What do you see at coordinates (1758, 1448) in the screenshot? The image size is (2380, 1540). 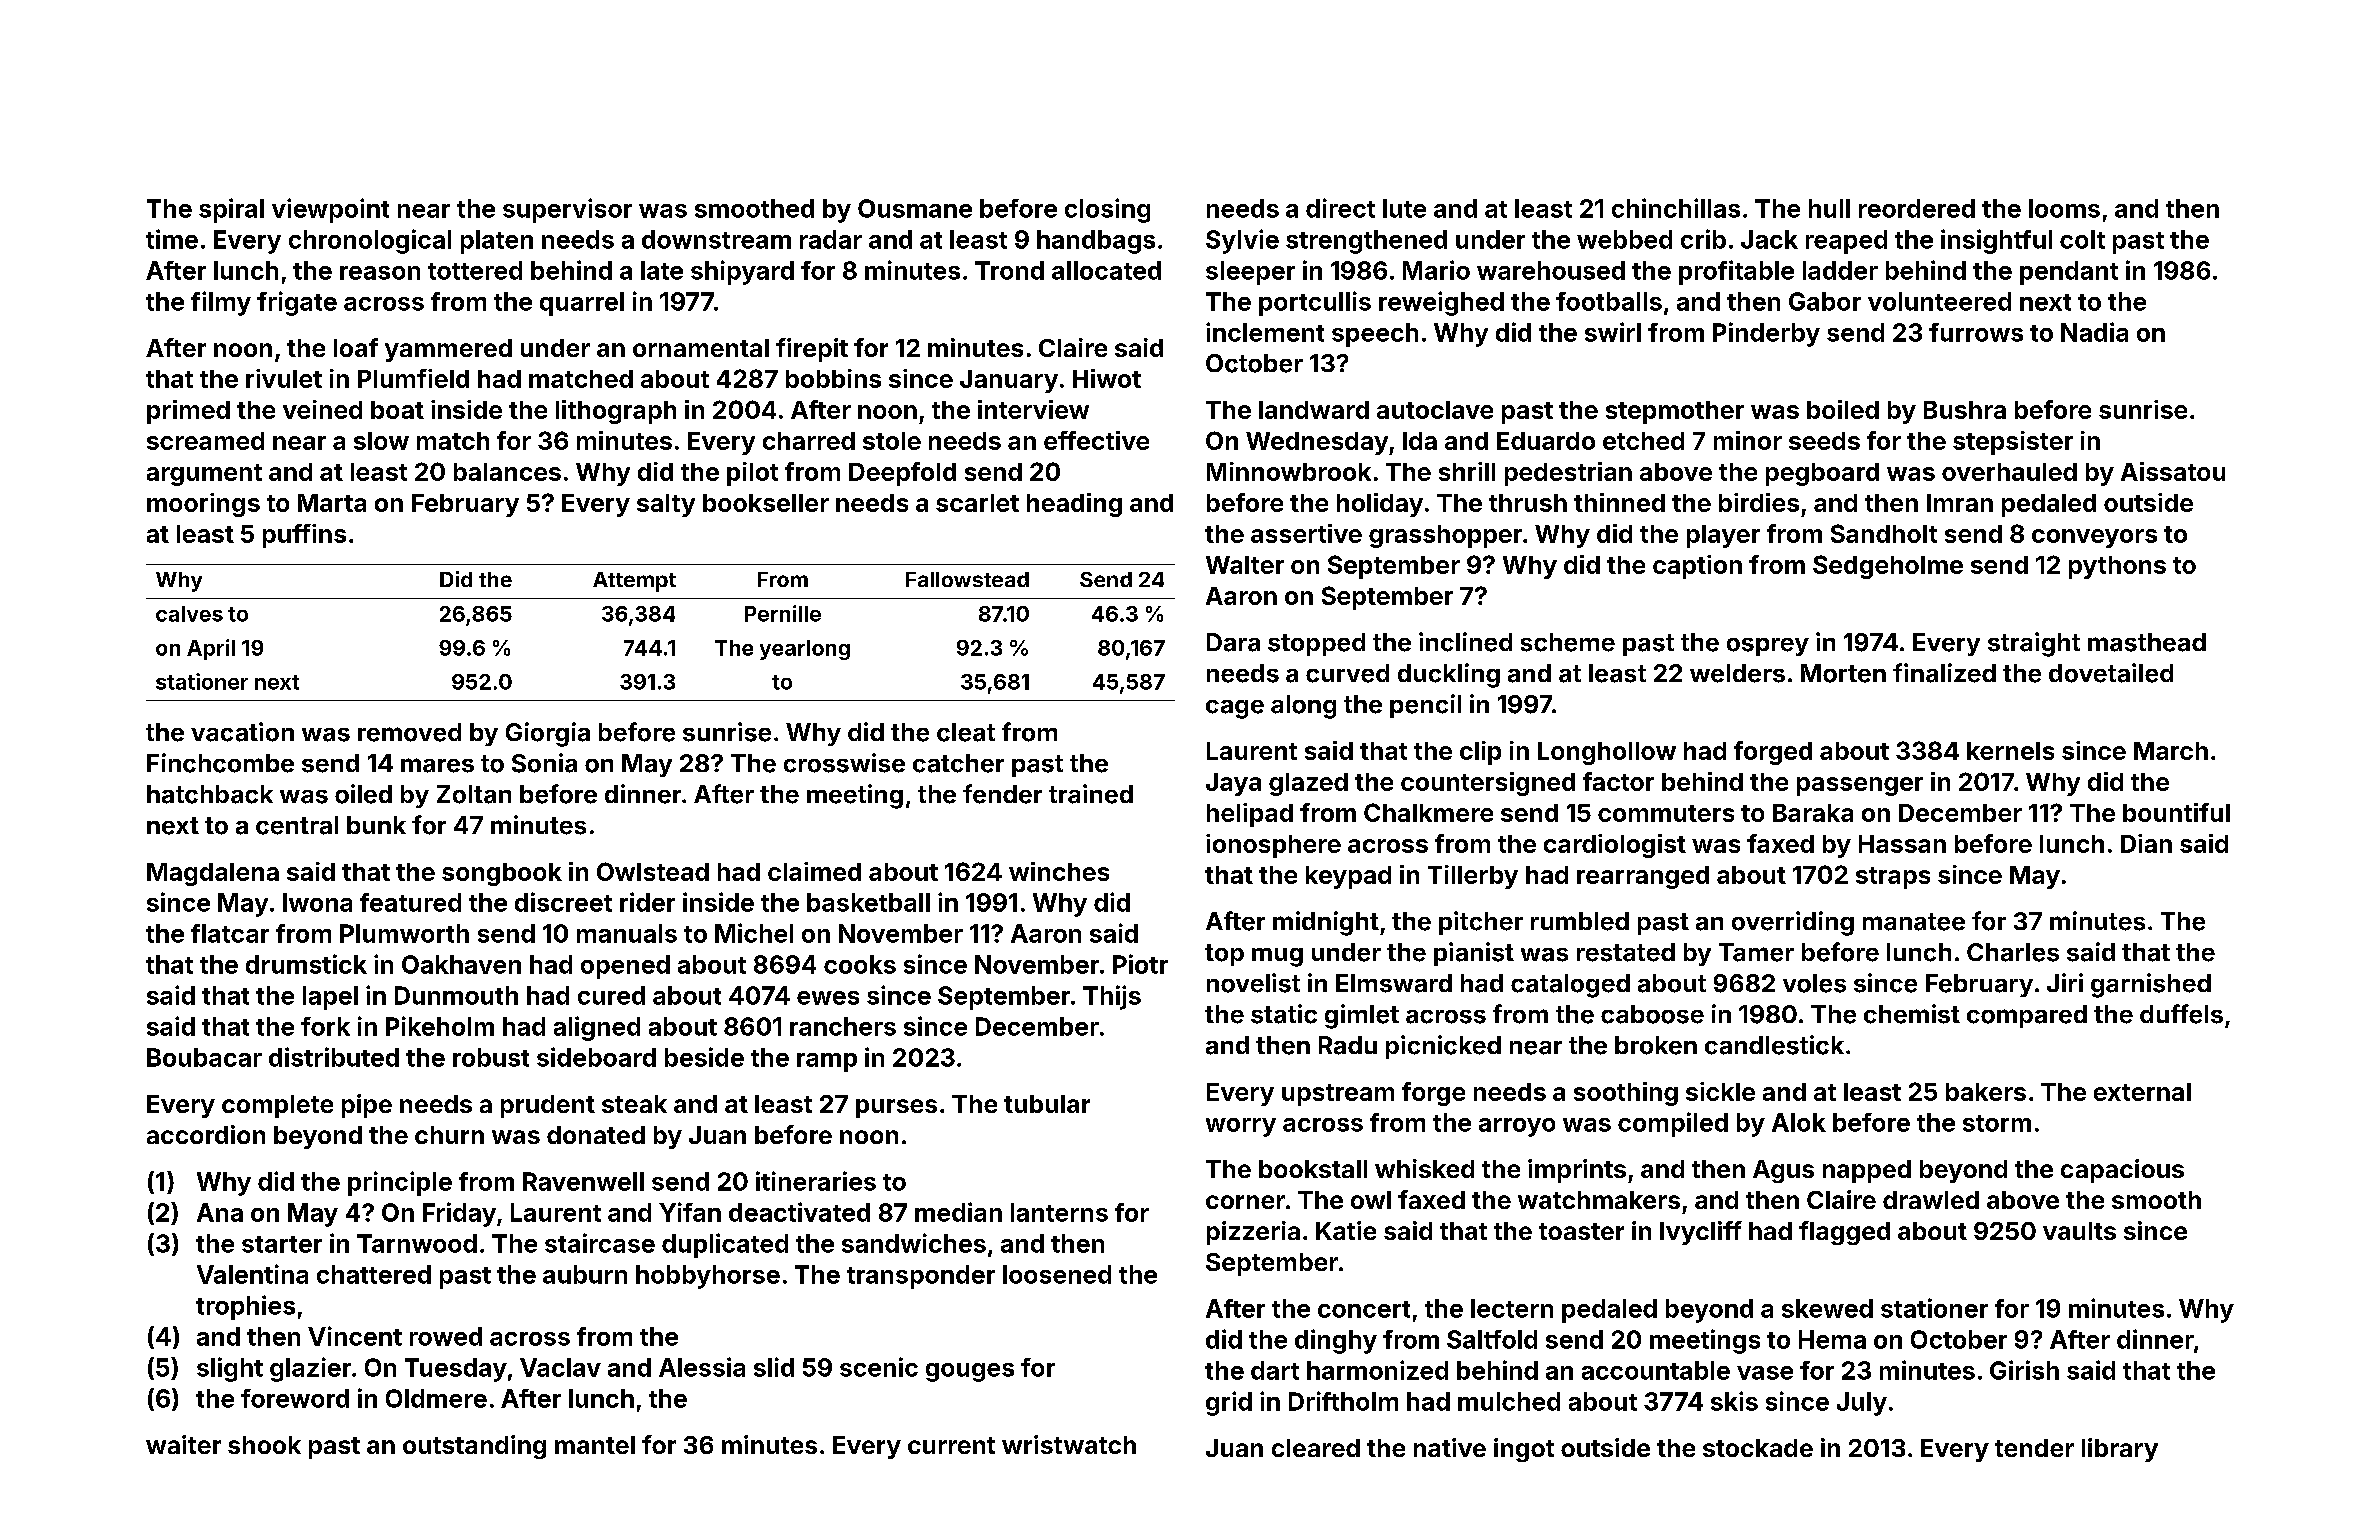 I see `stockade` at bounding box center [1758, 1448].
